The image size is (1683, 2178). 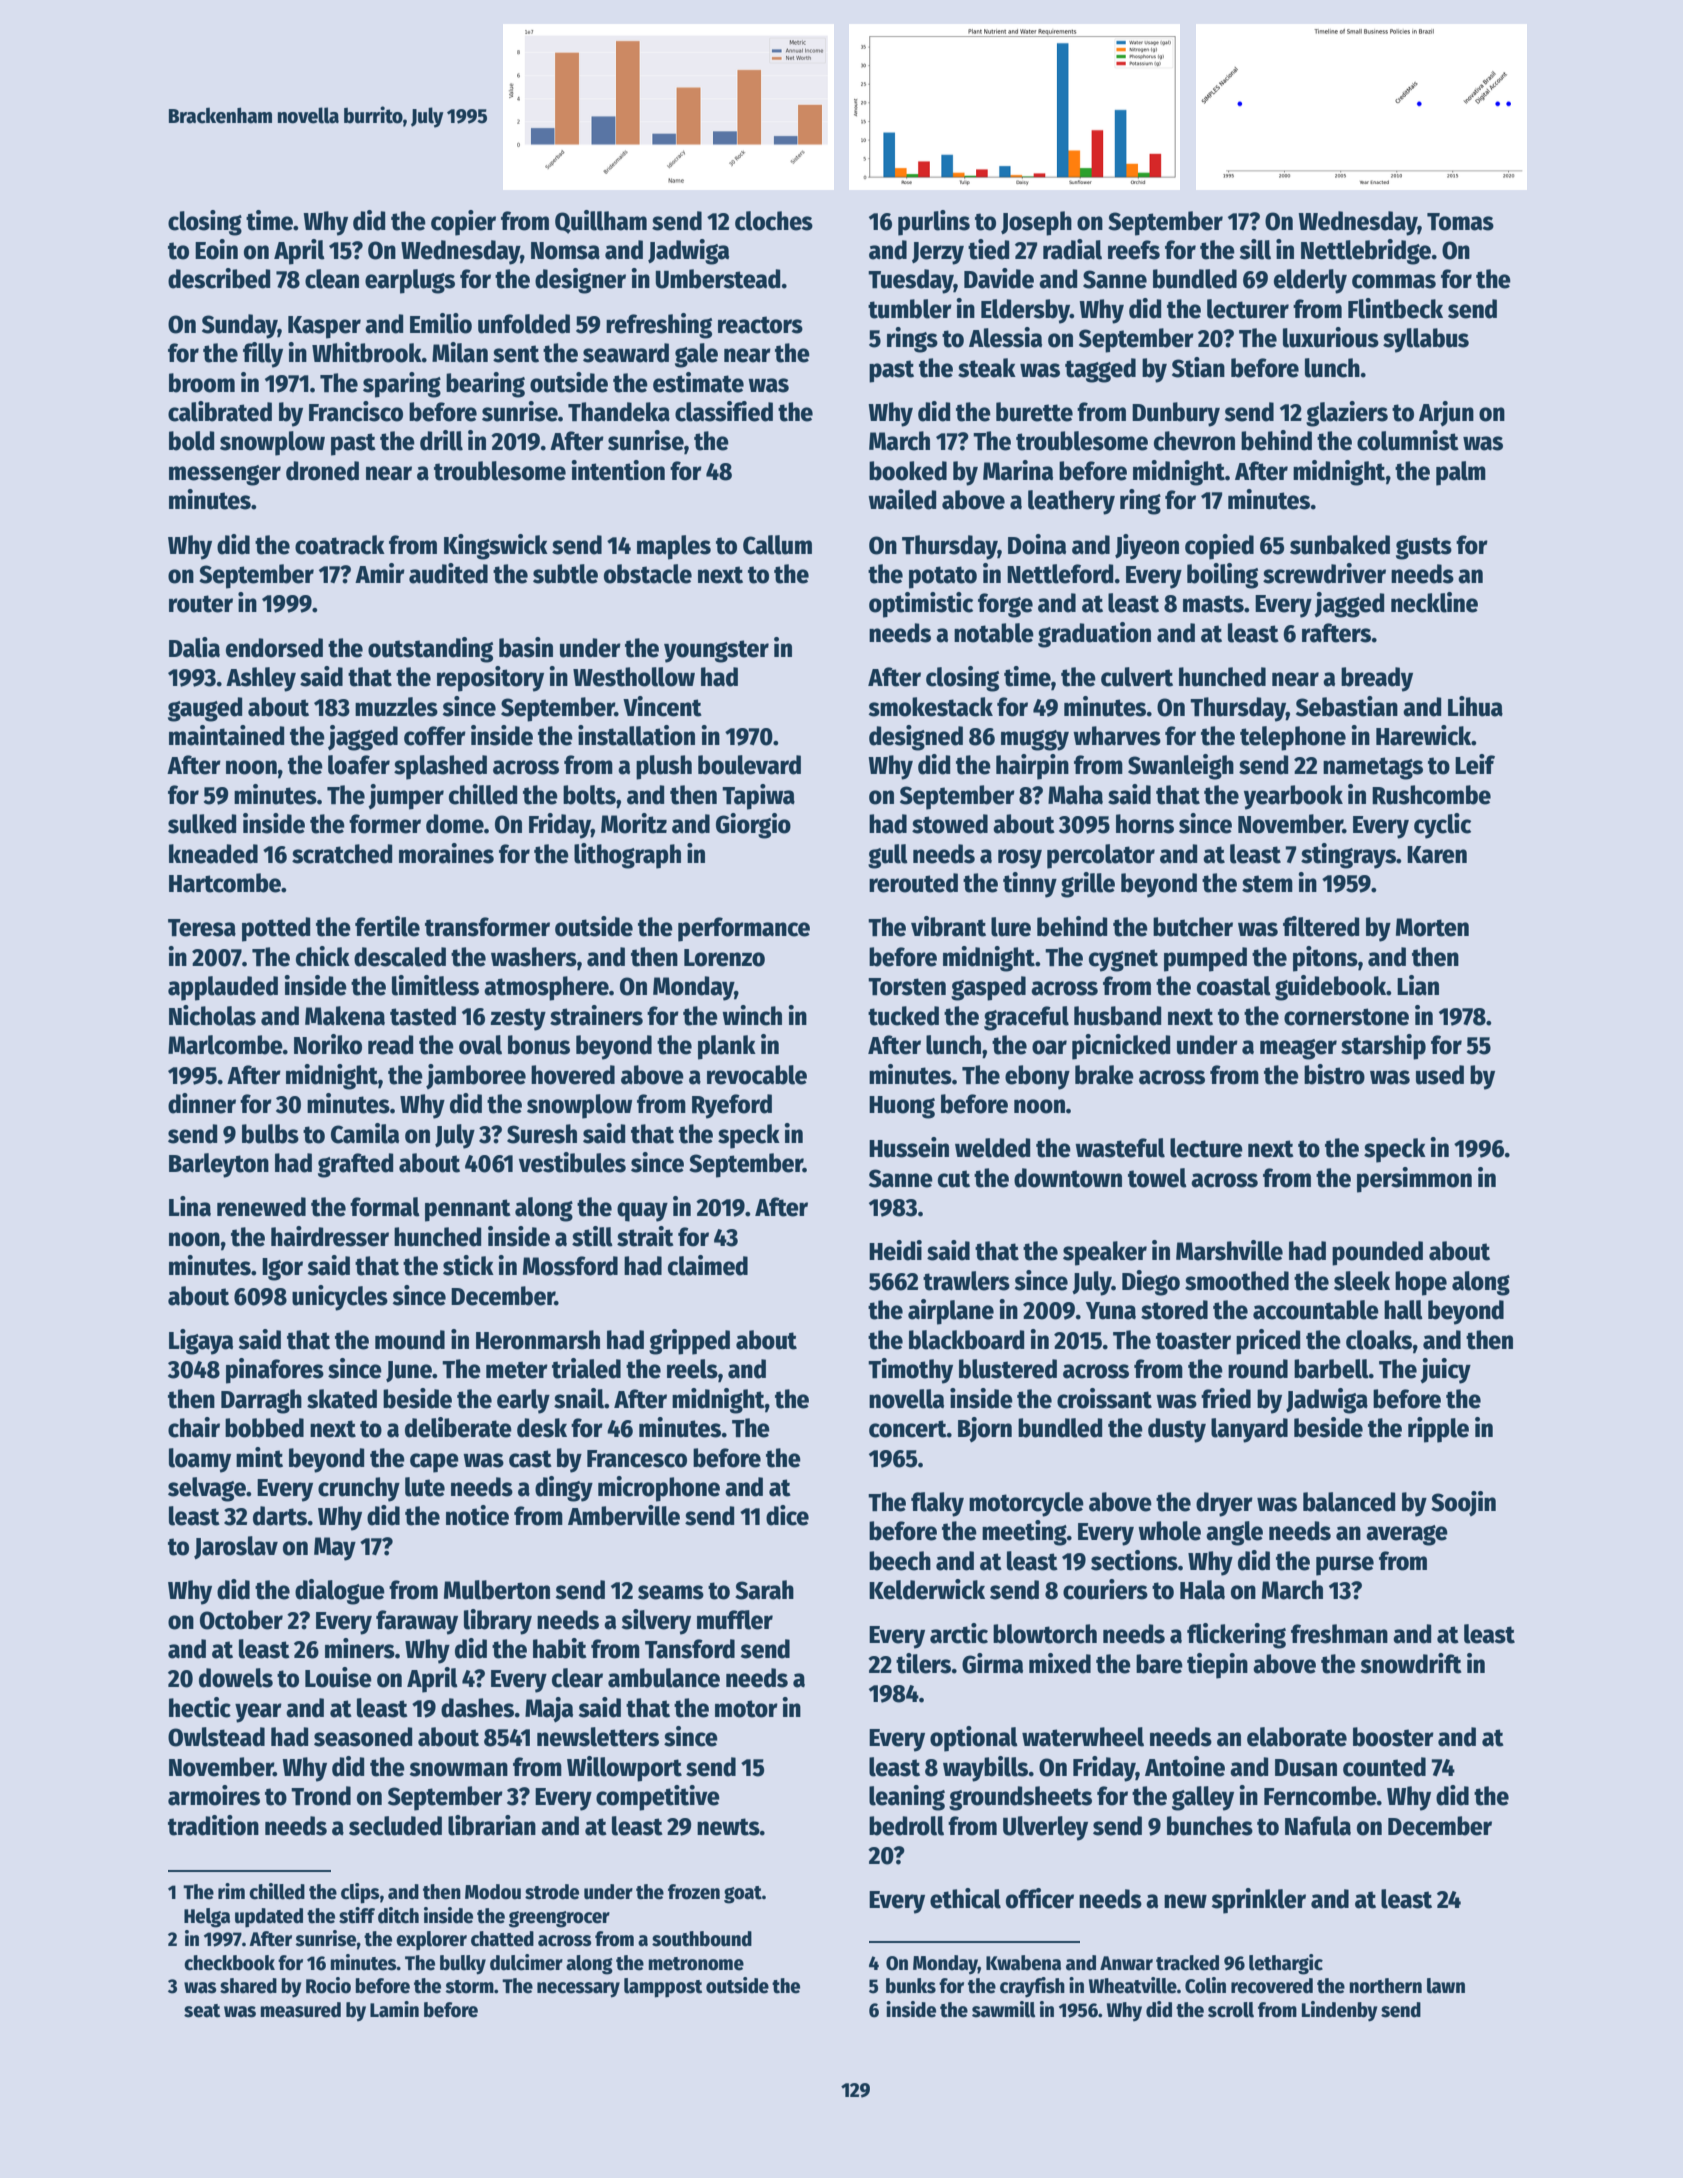 What do you see at coordinates (1366, 252) in the page?
I see `Nettlebridge` at bounding box center [1366, 252].
